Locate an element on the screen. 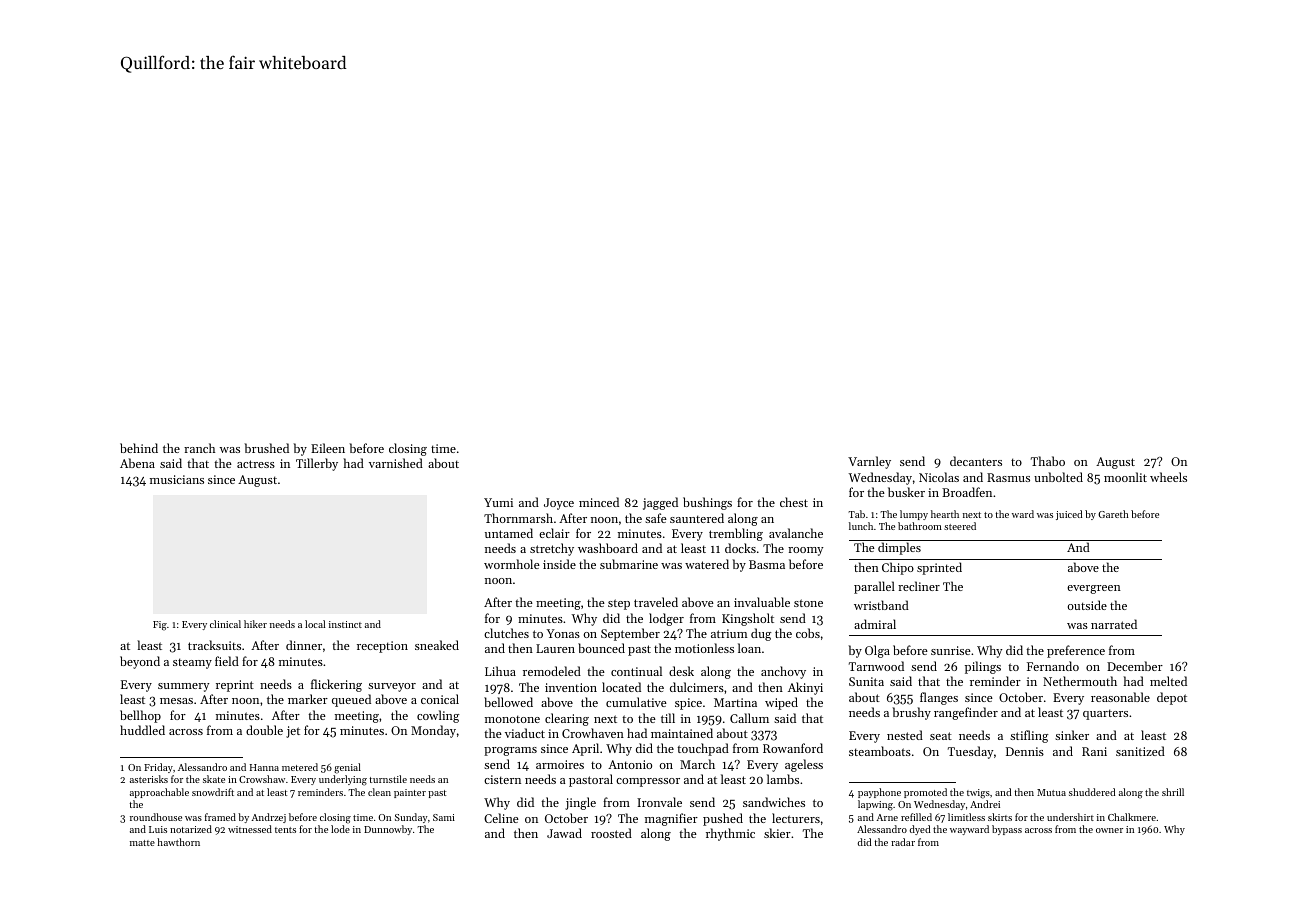 This screenshot has width=1308, height=924. rhythmic is located at coordinates (730, 834).
